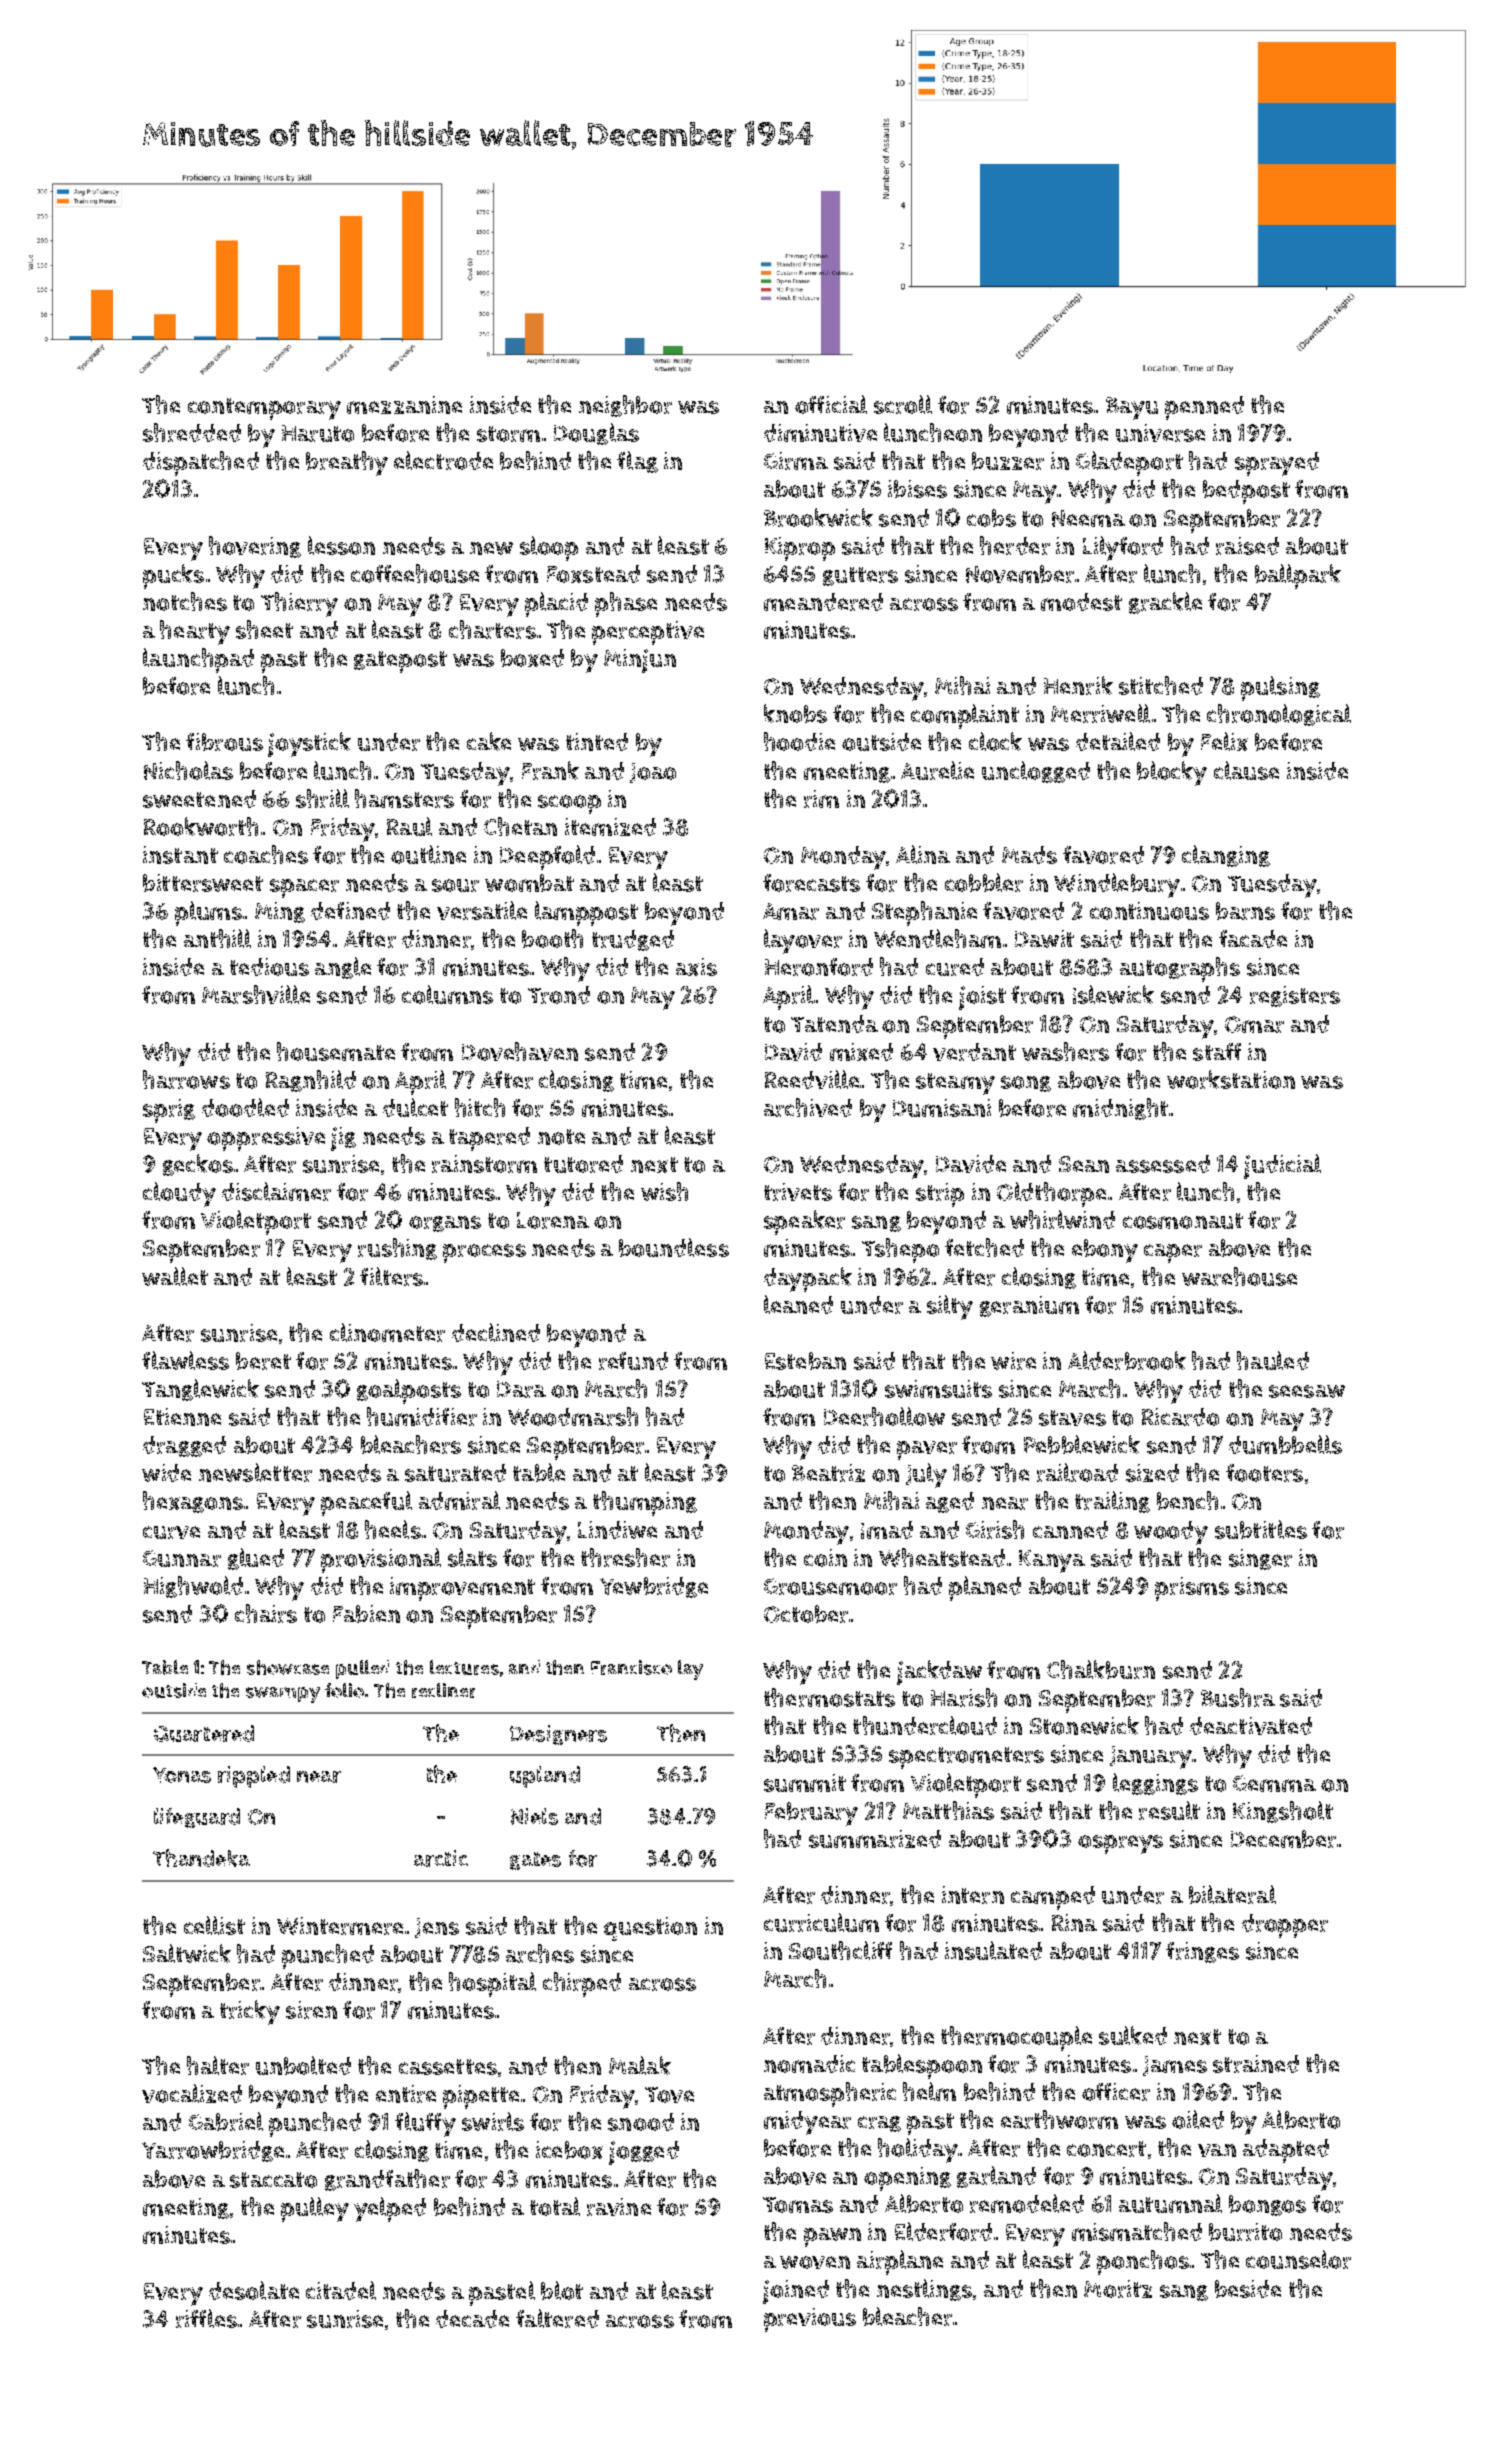 This page has width=1496, height=2464. I want to click on whirlwind, so click(1062, 1219).
